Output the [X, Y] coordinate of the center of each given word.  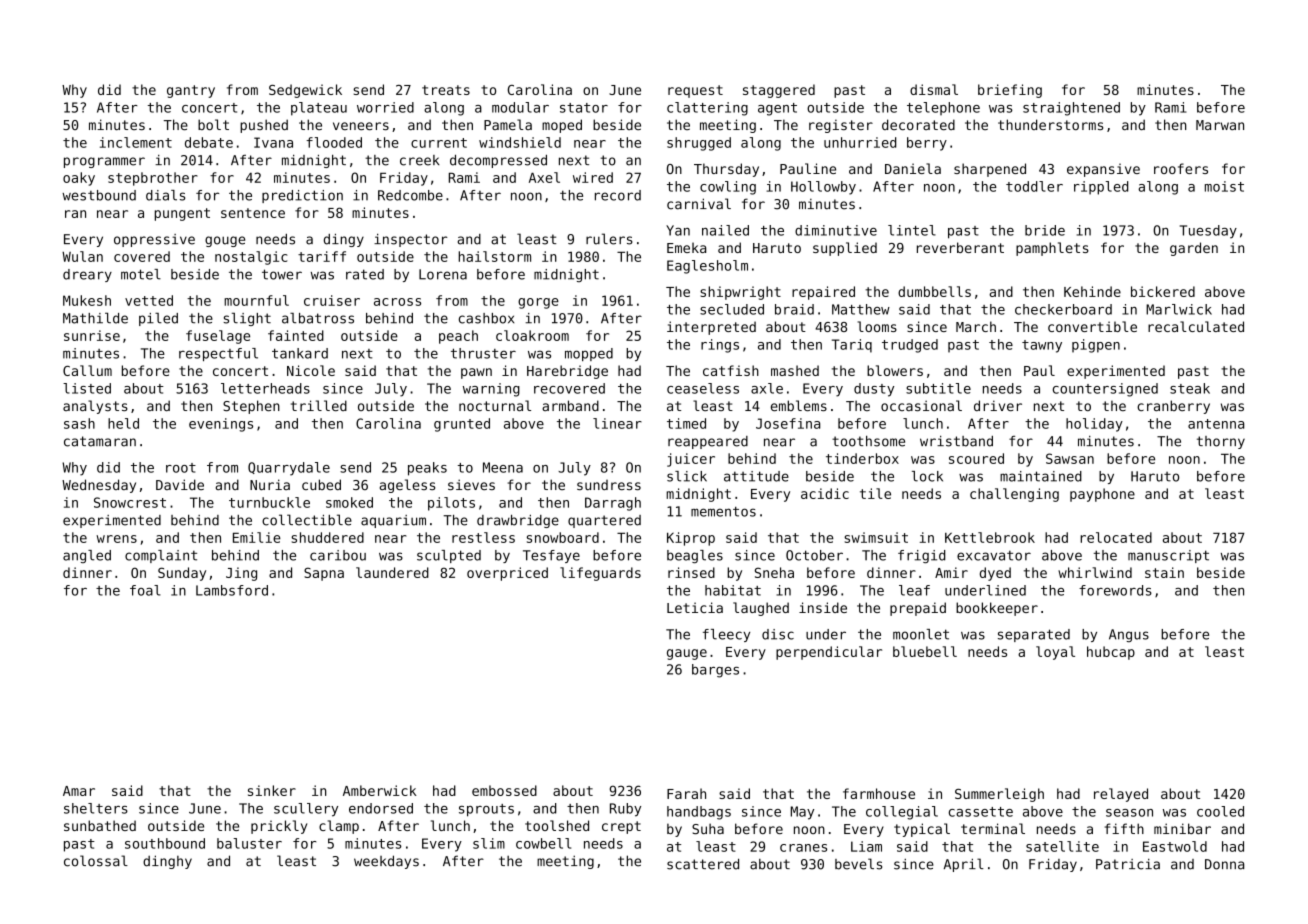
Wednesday [99, 486]
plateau [319, 109]
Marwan [1220, 125]
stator [584, 108]
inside [823, 607]
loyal [1055, 653]
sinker [272, 790]
